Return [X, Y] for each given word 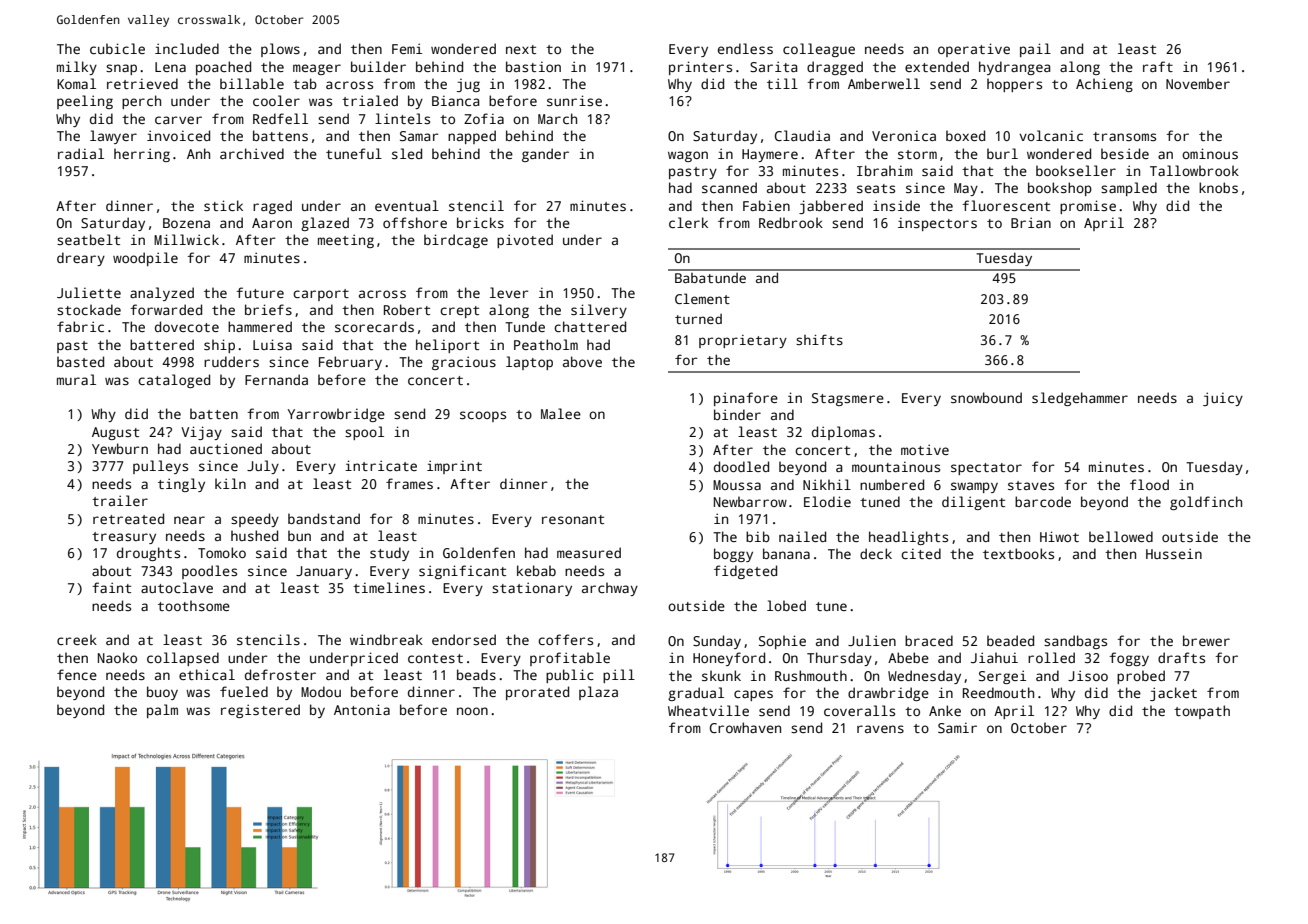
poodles [209, 572]
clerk [688, 222]
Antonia [362, 709]
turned [698, 319]
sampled [1129, 189]
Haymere [770, 155]
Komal [76, 83]
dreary [81, 259]
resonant [573, 519]
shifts [819, 339]
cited [921, 553]
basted [80, 361]
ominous [1210, 153]
